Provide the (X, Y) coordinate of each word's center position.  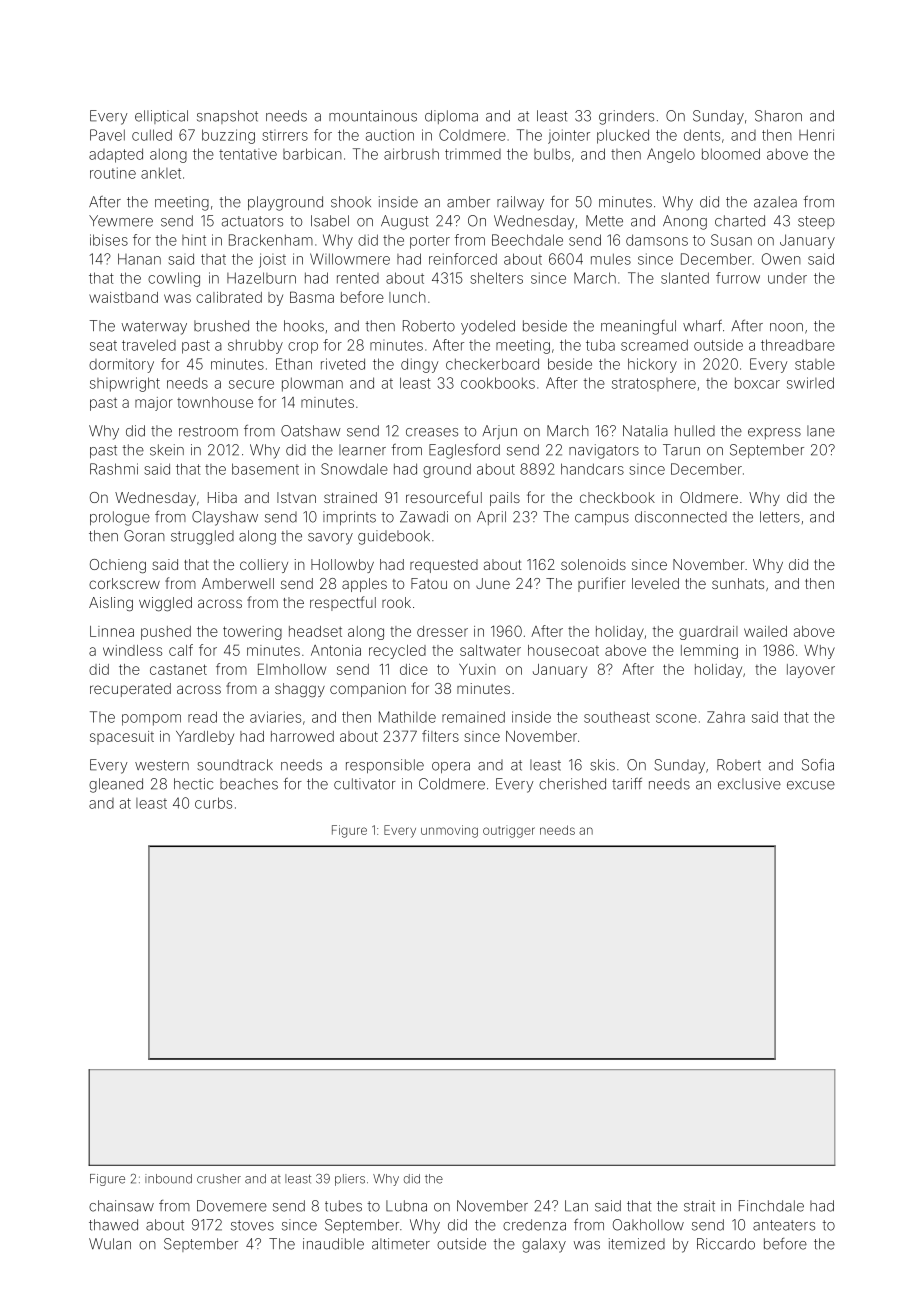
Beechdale (527, 240)
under (787, 278)
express (774, 433)
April (491, 518)
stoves (252, 1225)
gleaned (116, 785)
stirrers (285, 135)
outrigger (509, 831)
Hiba (222, 497)
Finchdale (771, 1206)
